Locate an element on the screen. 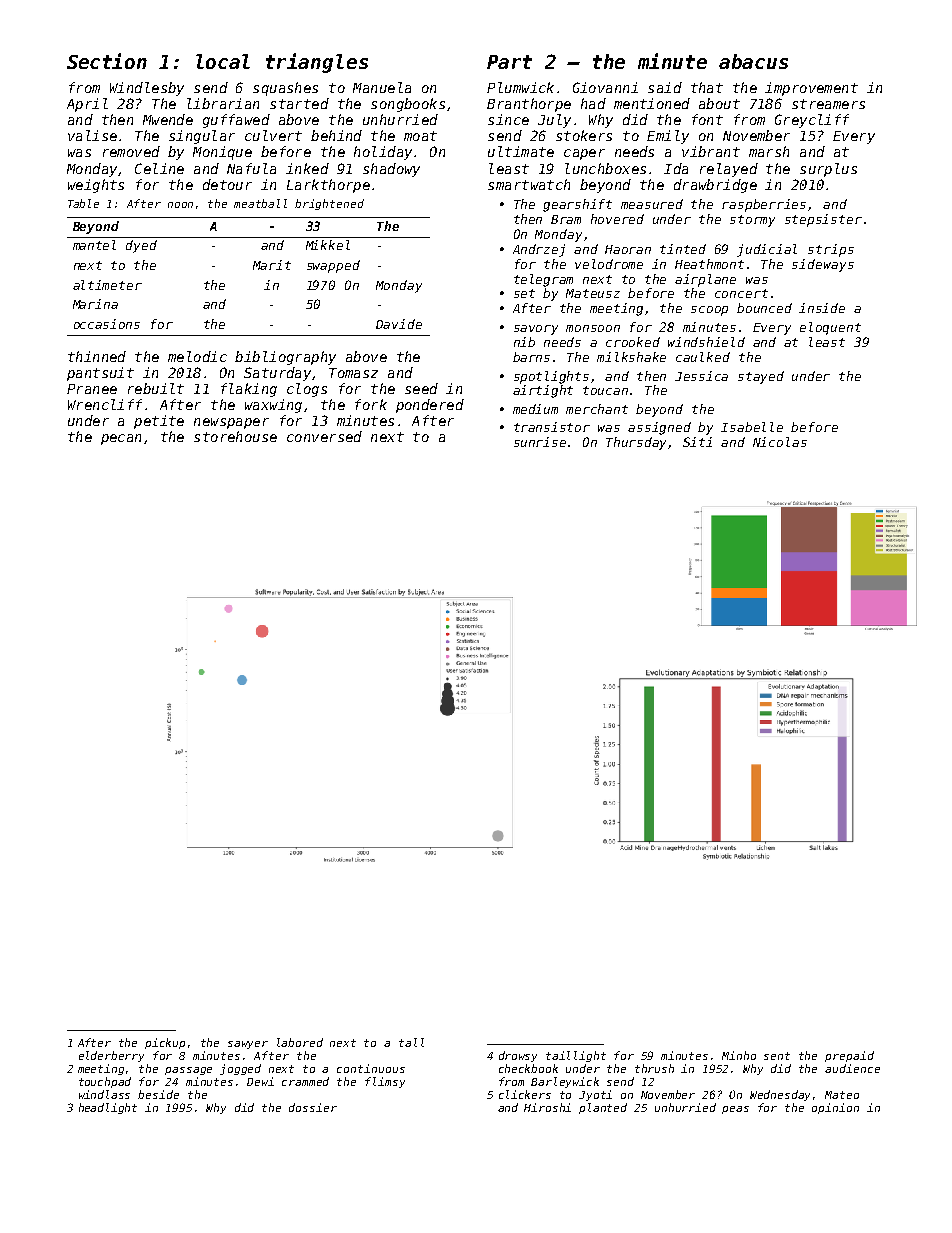  Monique is located at coordinates (222, 153).
